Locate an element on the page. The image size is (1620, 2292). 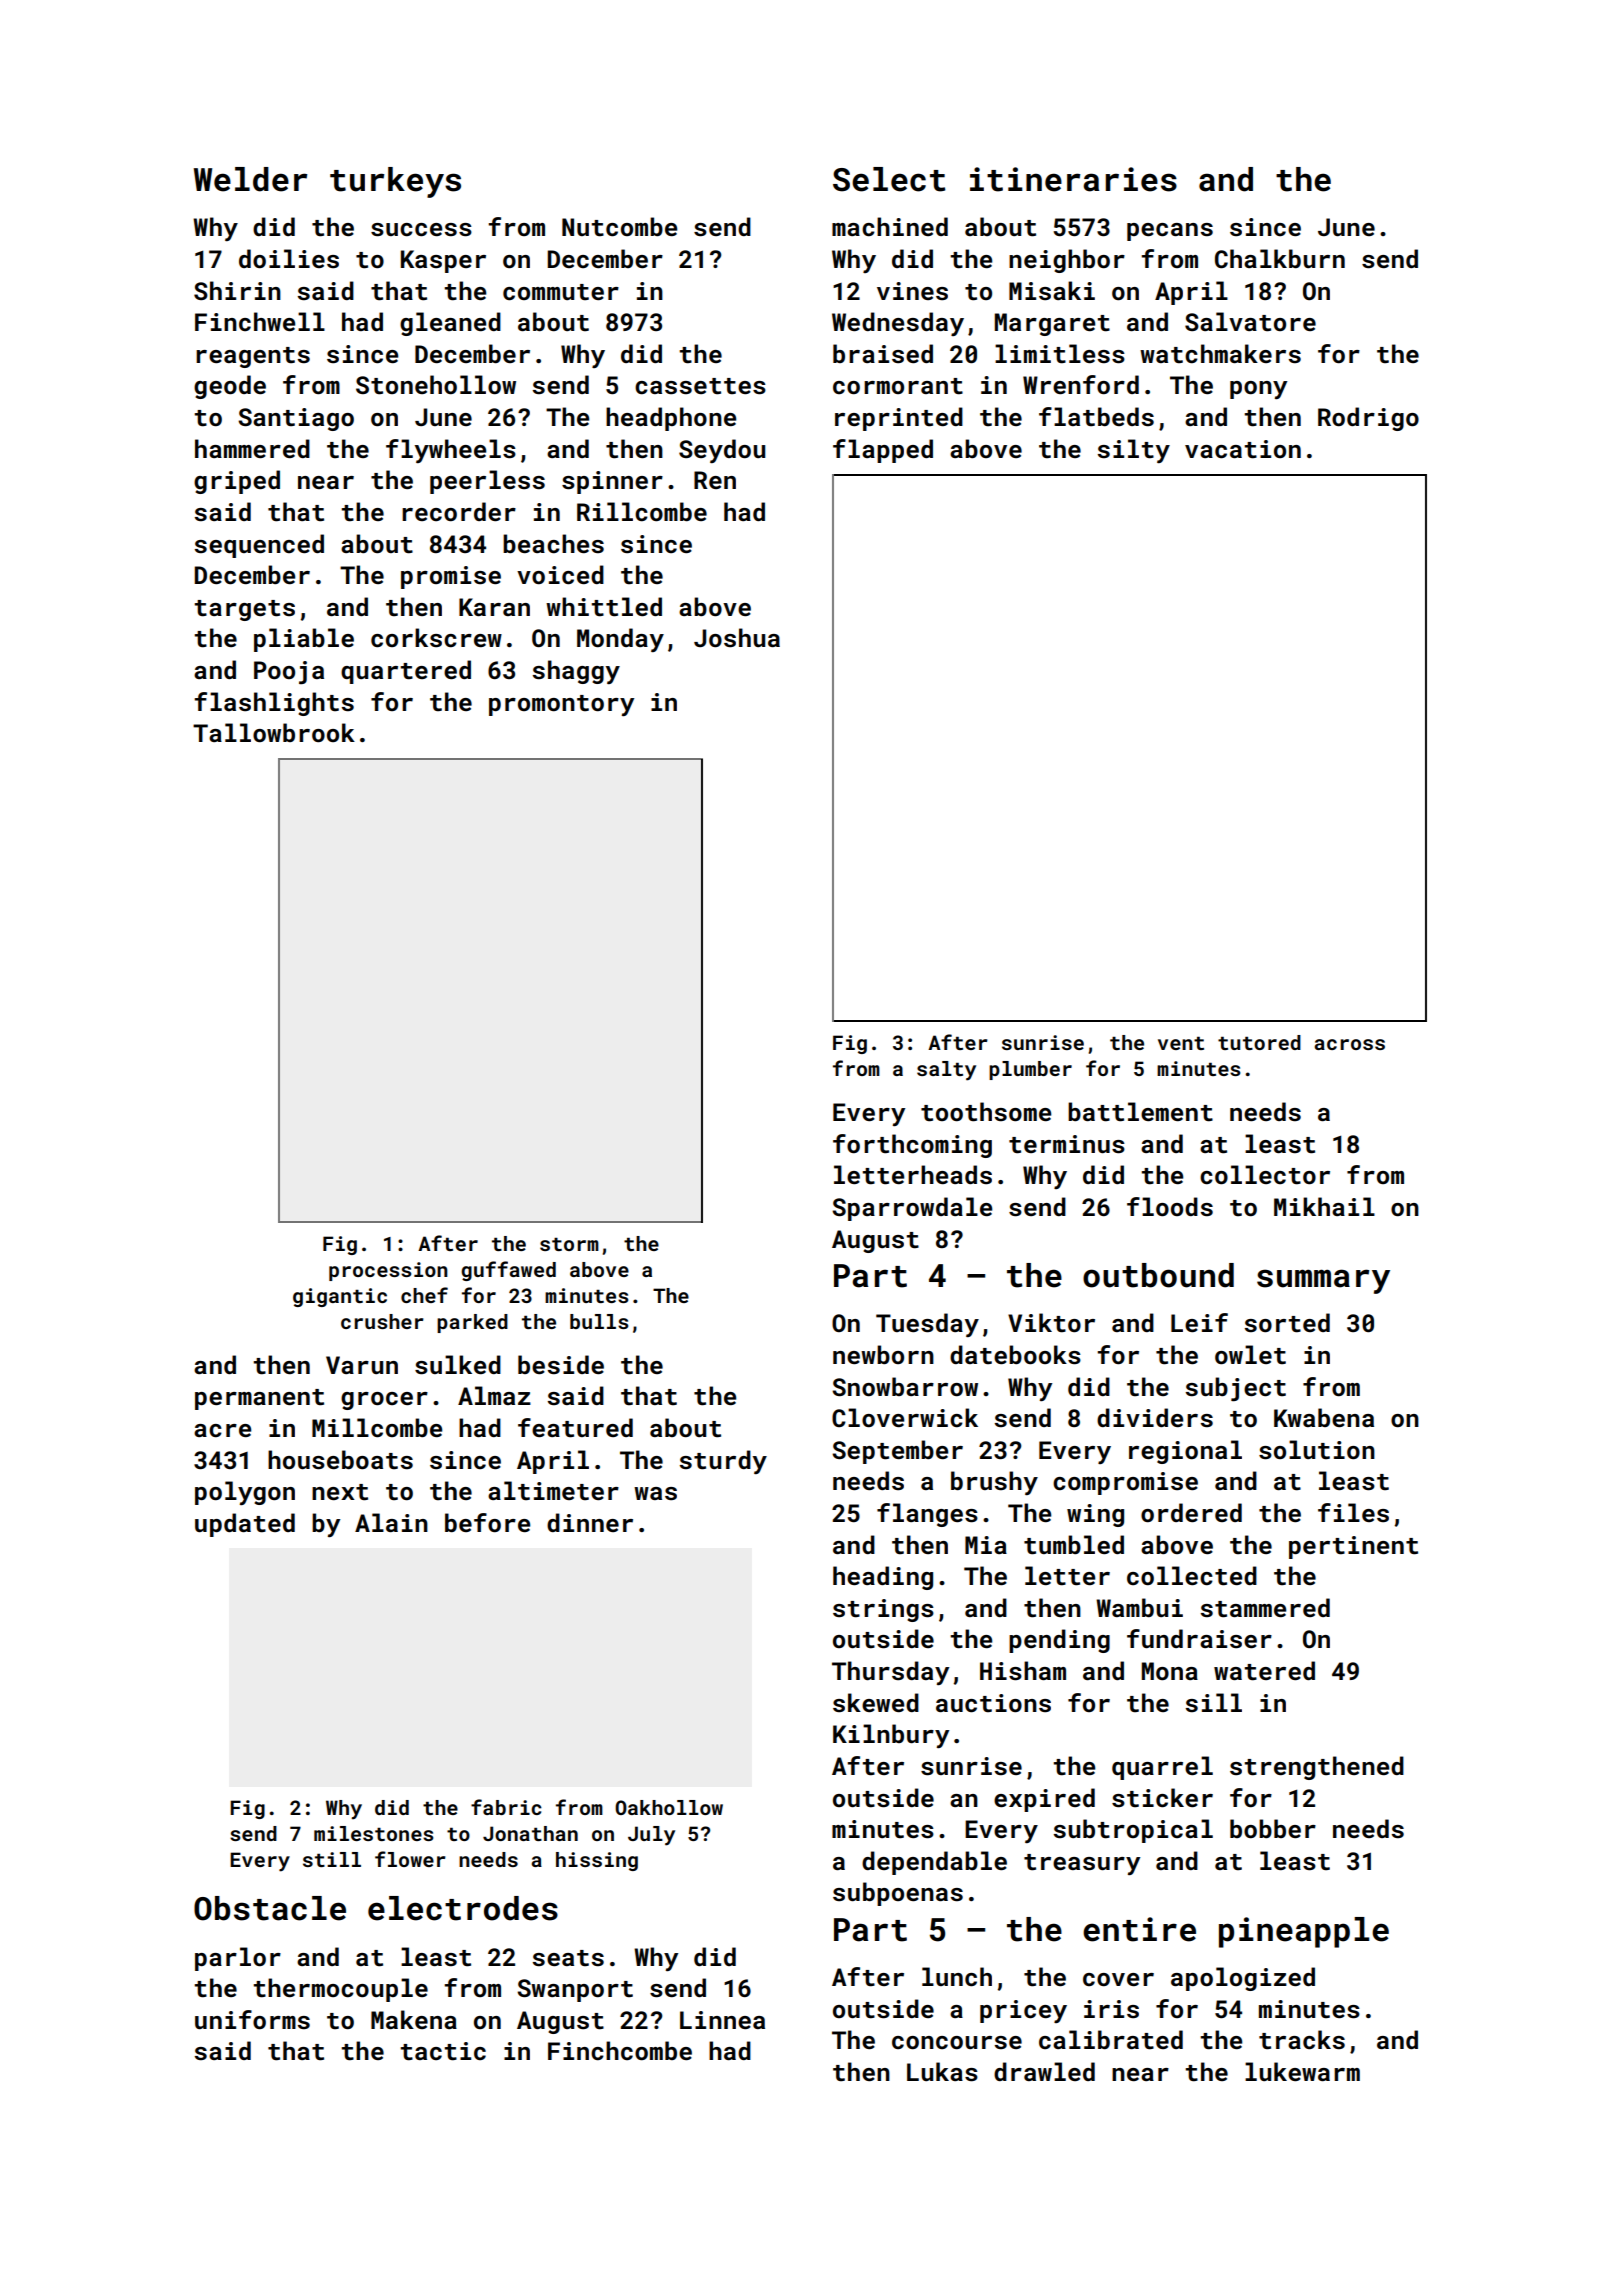
watered is located at coordinates (1264, 1671).
